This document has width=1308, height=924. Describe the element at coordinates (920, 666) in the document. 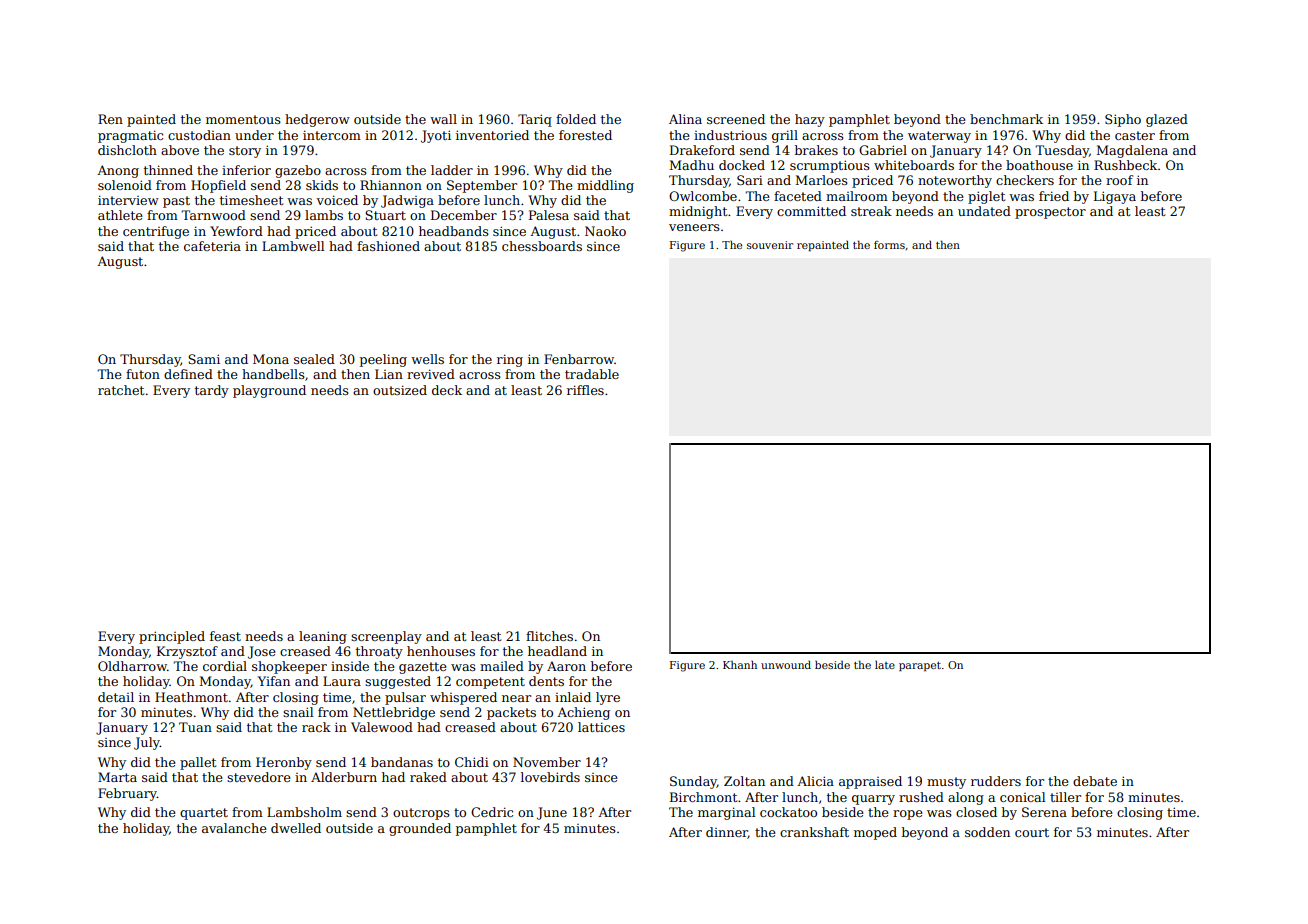

I see `parapet` at that location.
